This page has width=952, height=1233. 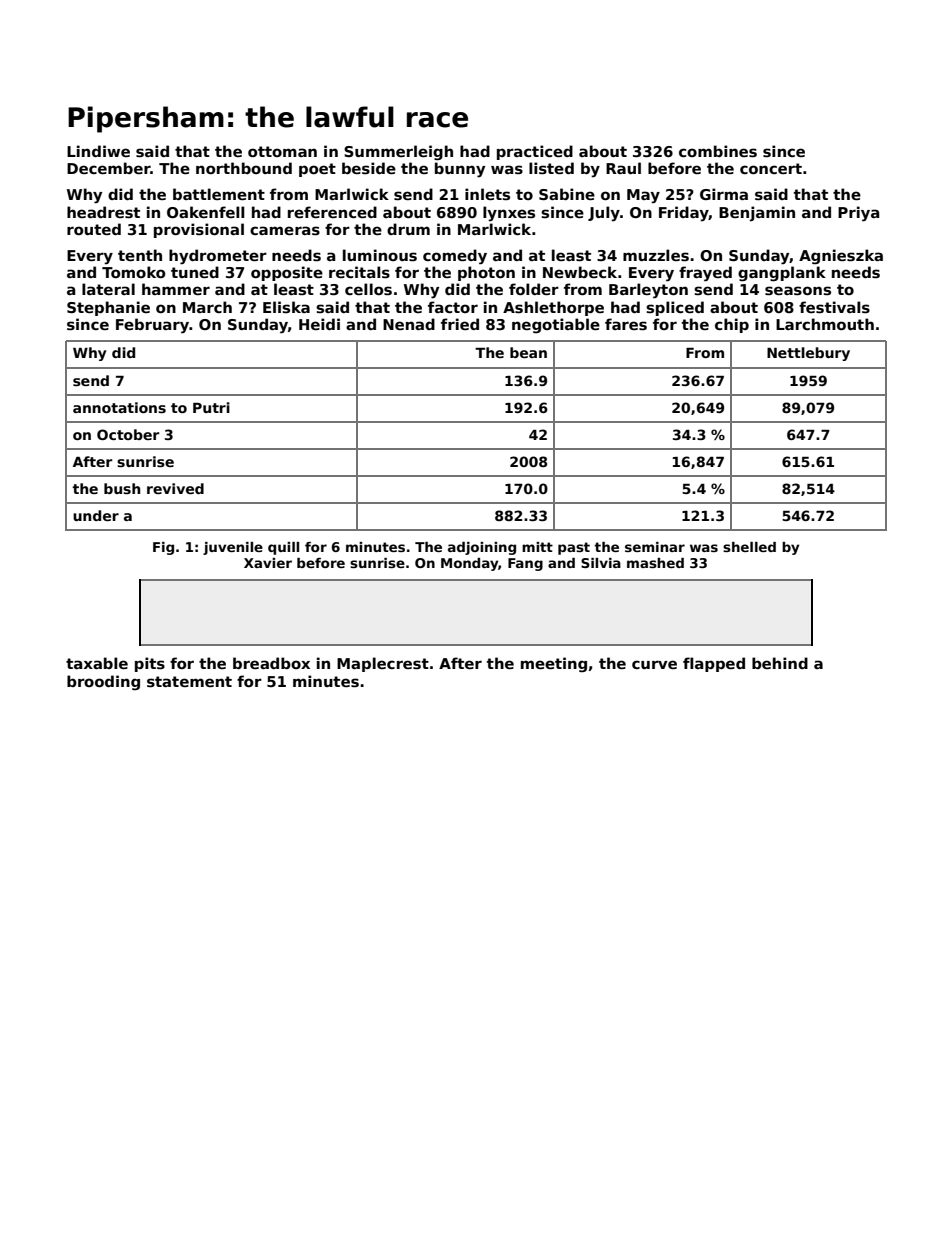 What do you see at coordinates (96, 515) in the page?
I see `under` at bounding box center [96, 515].
